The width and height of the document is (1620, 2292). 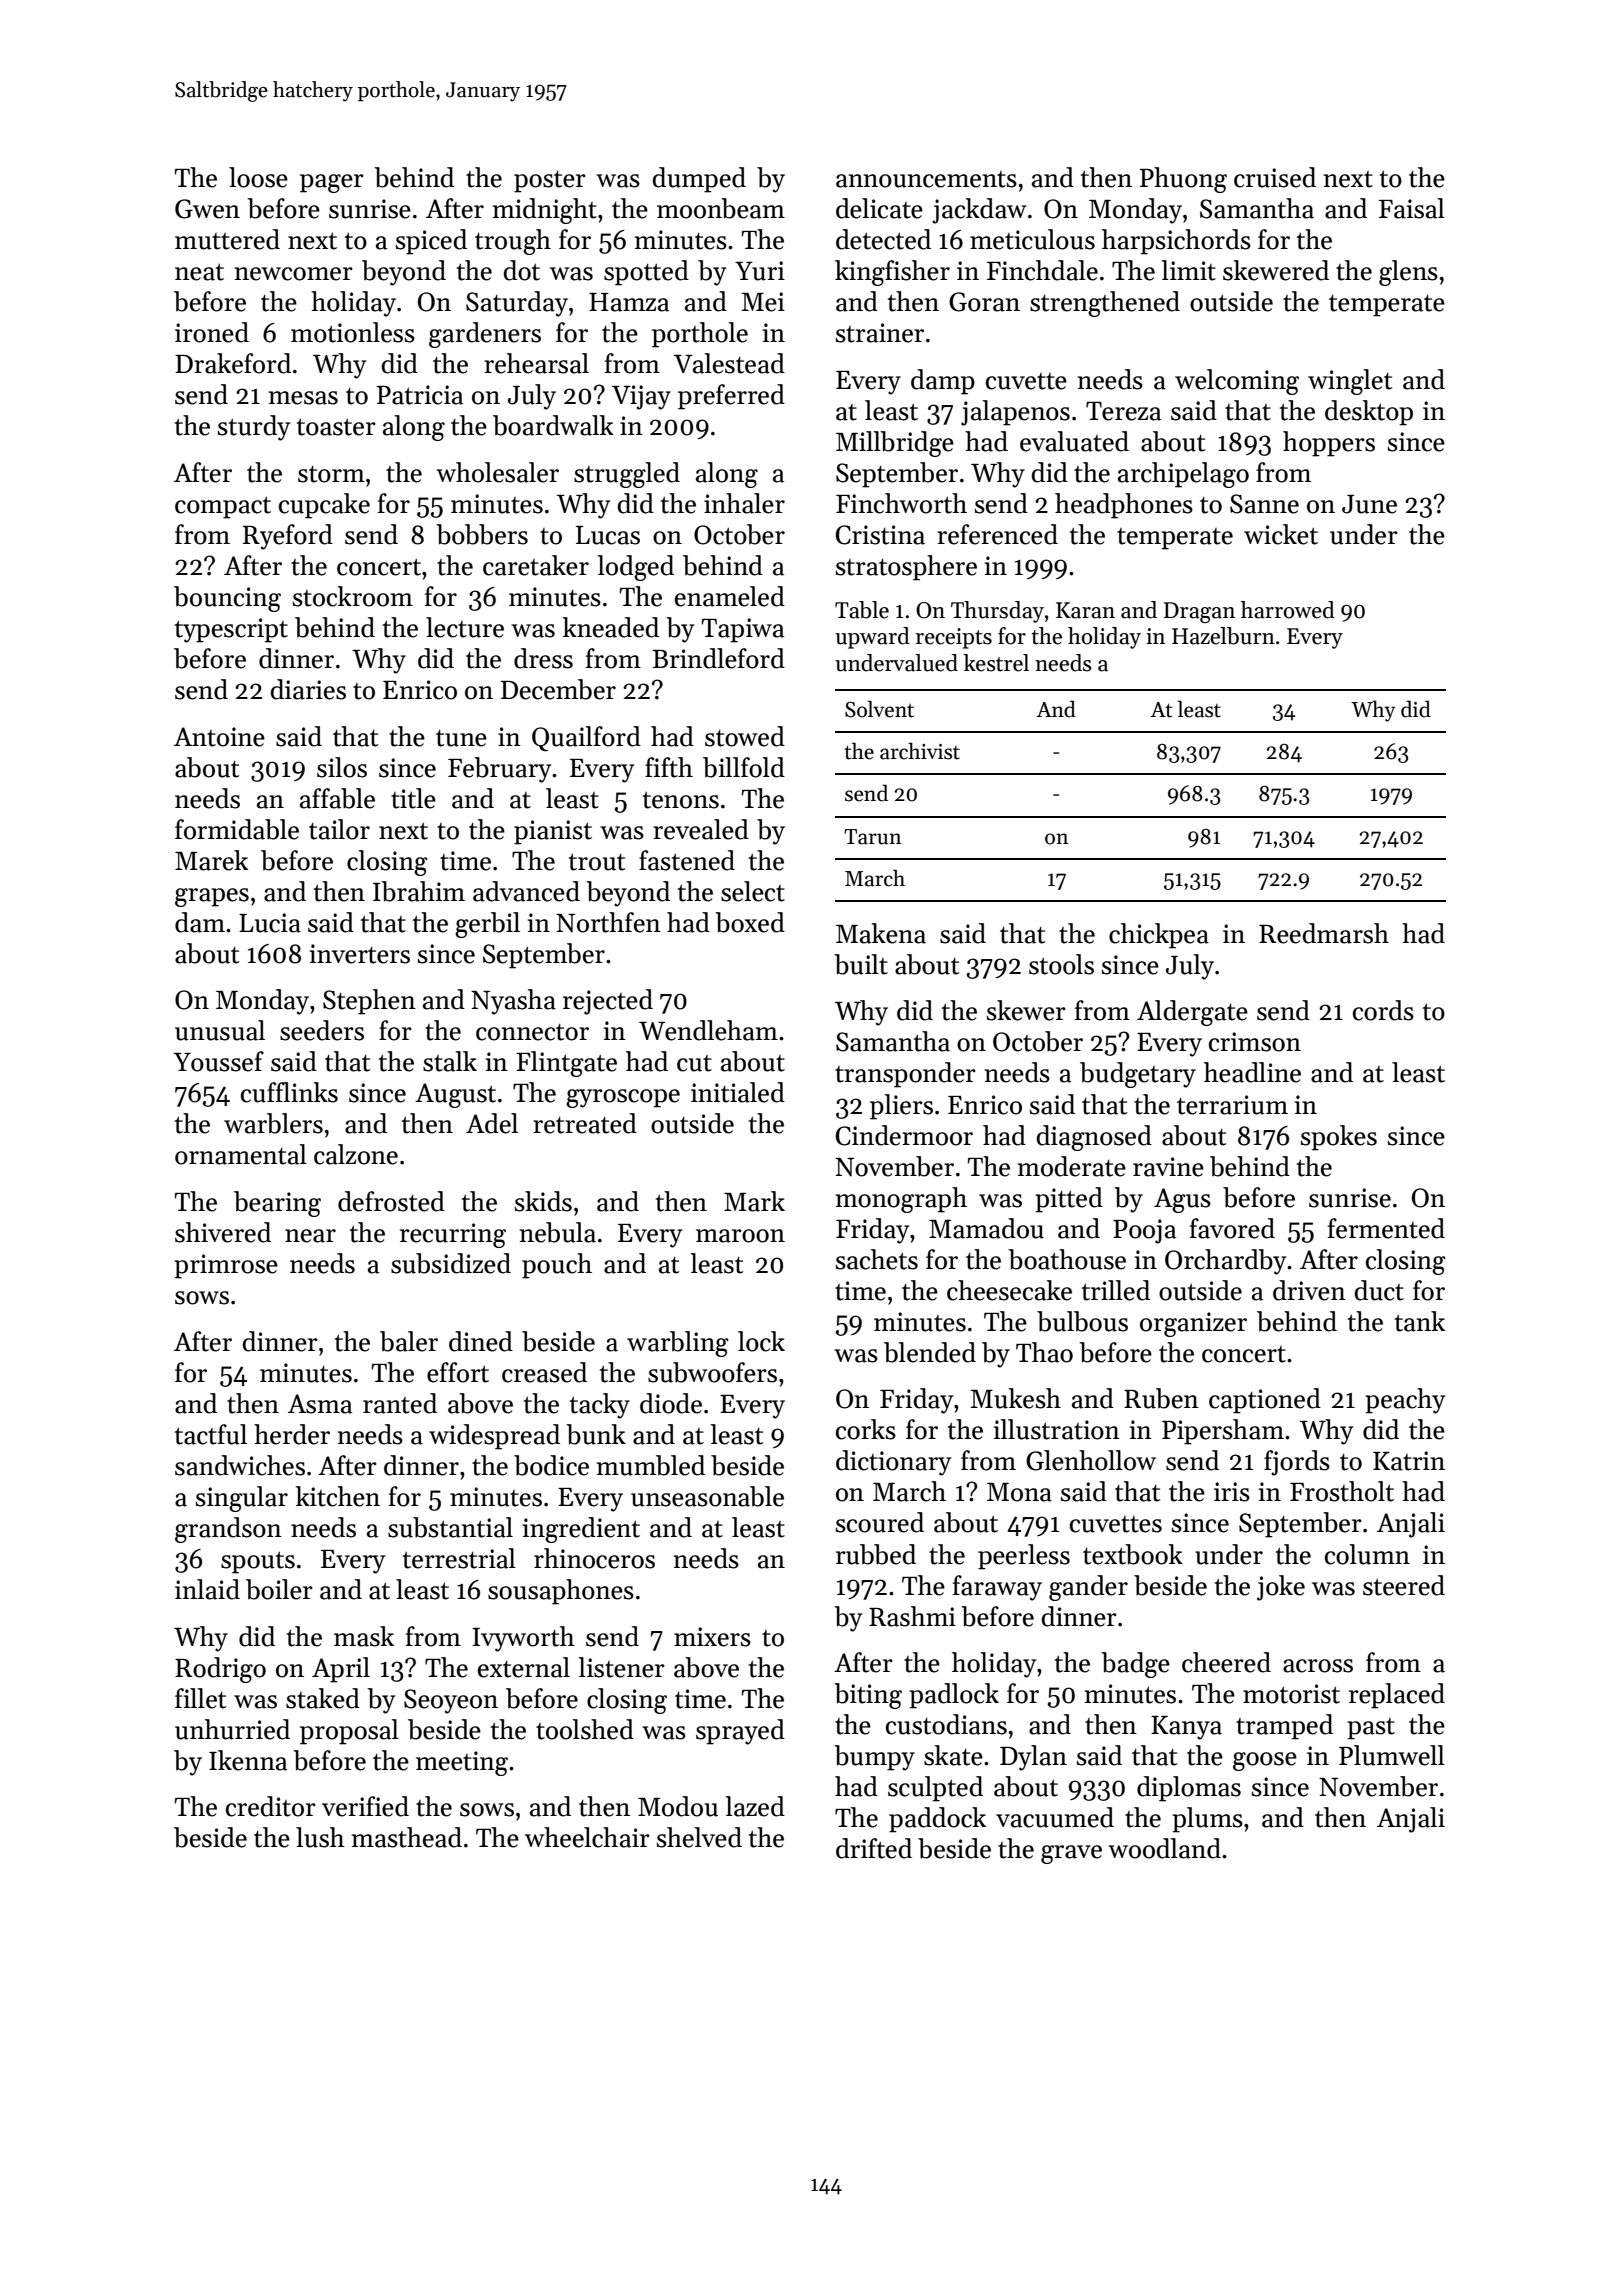 I want to click on shelved, so click(x=699, y=1837).
